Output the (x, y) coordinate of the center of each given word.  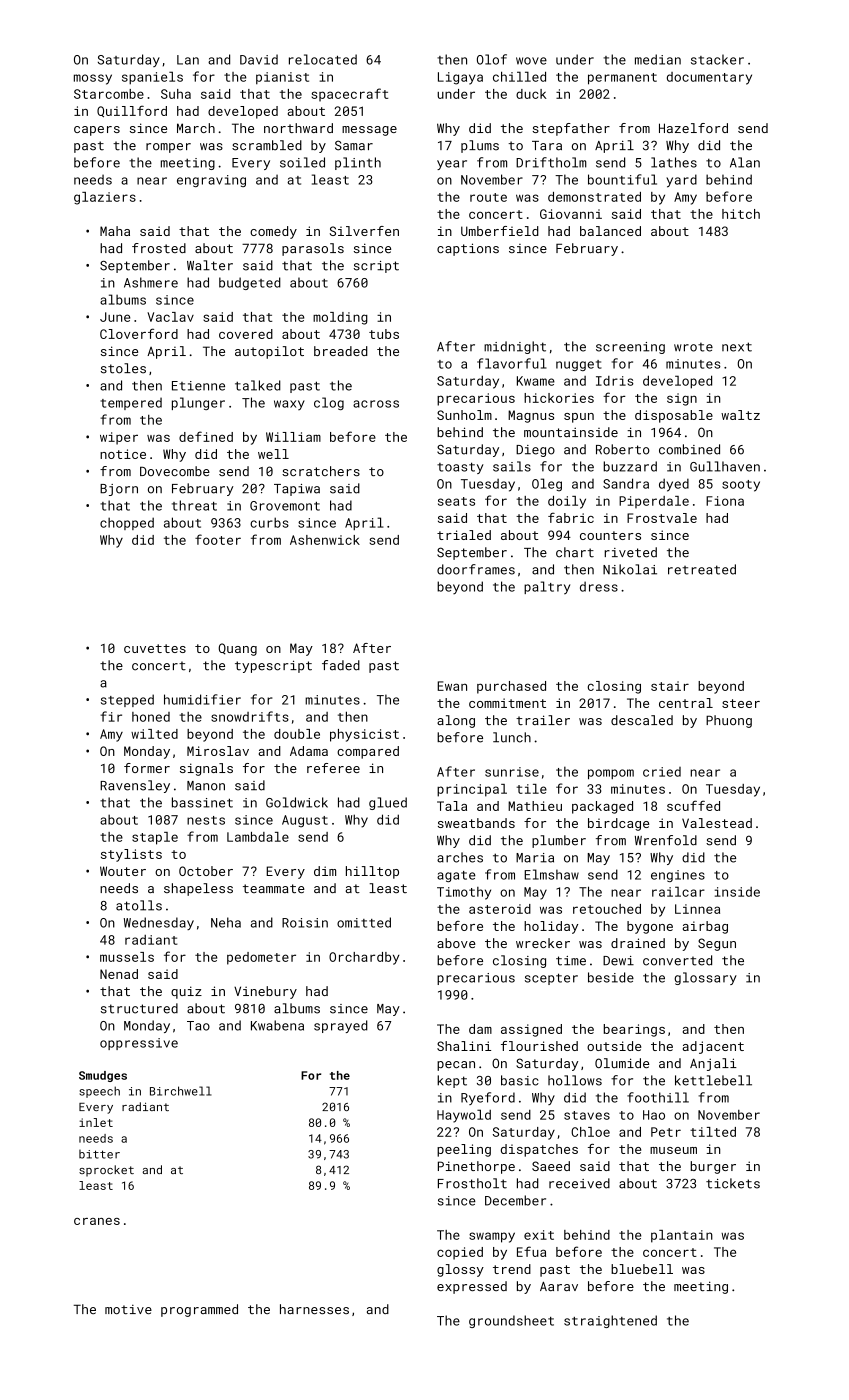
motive (128, 1309)
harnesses (314, 1309)
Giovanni (571, 214)
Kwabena (277, 1025)
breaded (341, 351)
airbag (705, 927)
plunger (198, 403)
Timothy (464, 893)
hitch (741, 214)
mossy (93, 79)
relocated (323, 59)
